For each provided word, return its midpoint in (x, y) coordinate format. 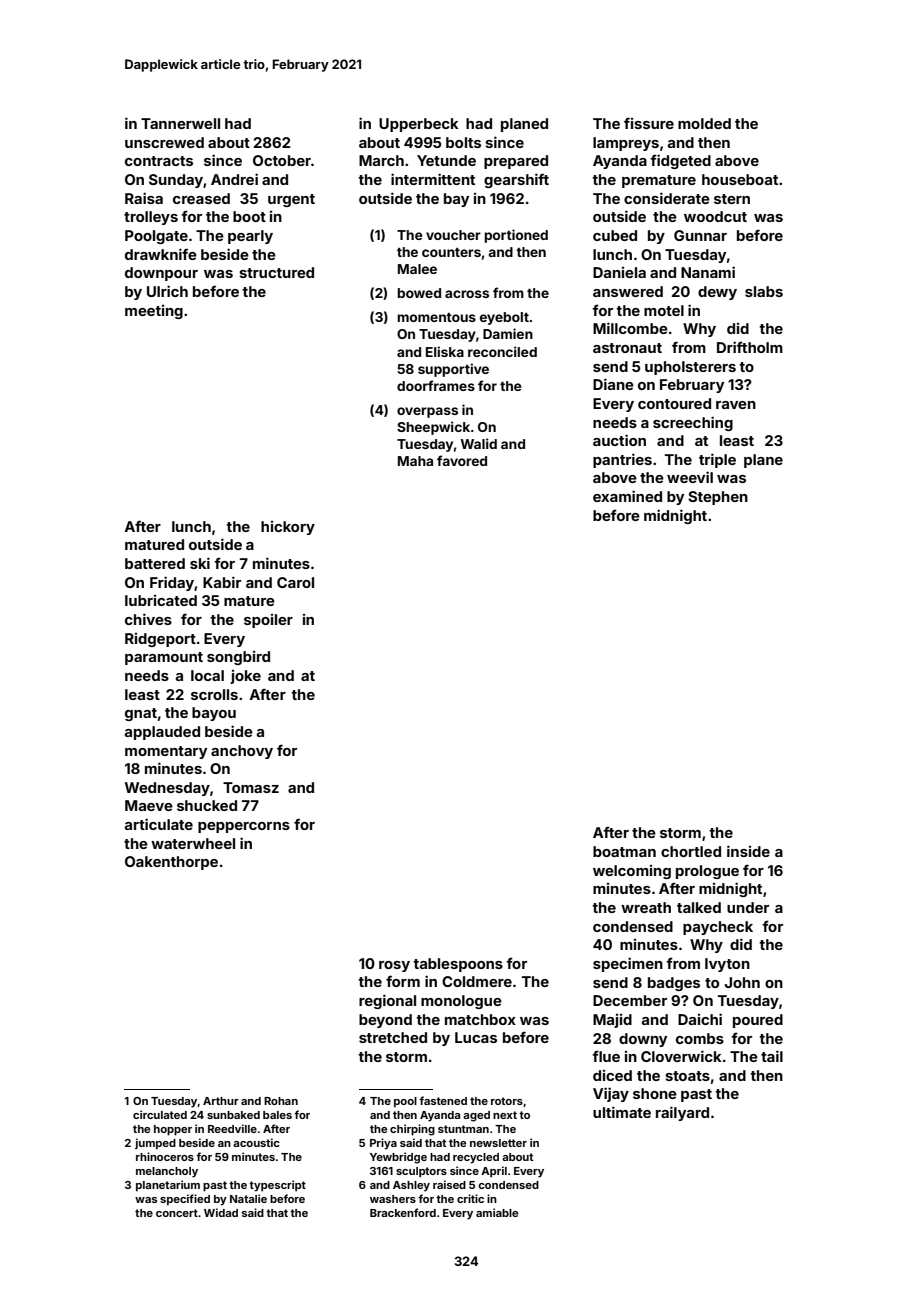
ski (200, 563)
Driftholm (750, 347)
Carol (295, 582)
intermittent (433, 179)
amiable (497, 1212)
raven (736, 405)
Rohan (281, 1101)
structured (276, 272)
